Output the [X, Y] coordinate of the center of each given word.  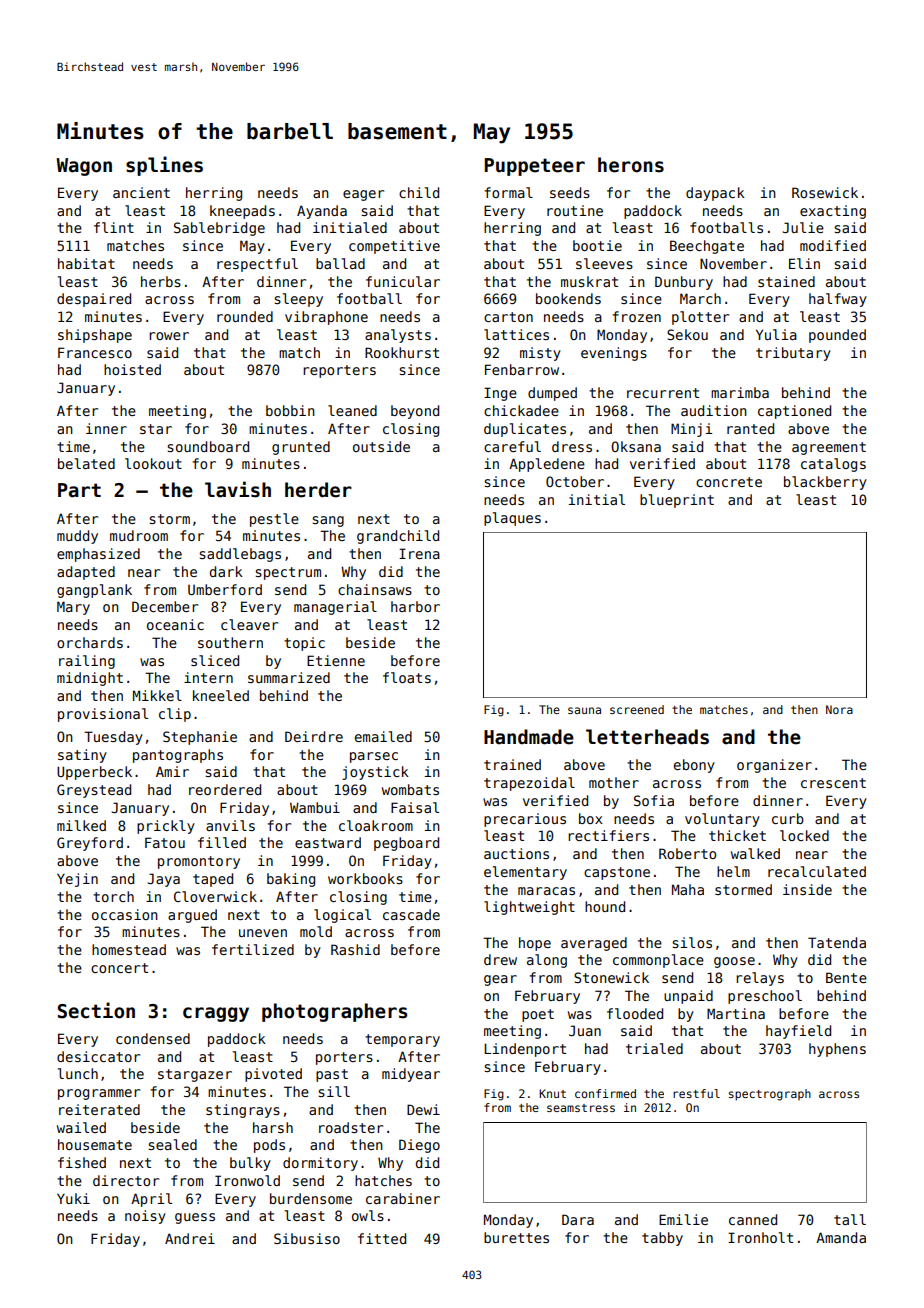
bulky [250, 1164]
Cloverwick [215, 896]
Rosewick [825, 192]
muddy [77, 537]
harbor [415, 606]
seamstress [581, 1108]
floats [407, 677]
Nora [839, 709]
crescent [833, 783]
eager [363, 195]
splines [164, 166]
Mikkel [157, 695]
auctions [516, 853]
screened [637, 709]
